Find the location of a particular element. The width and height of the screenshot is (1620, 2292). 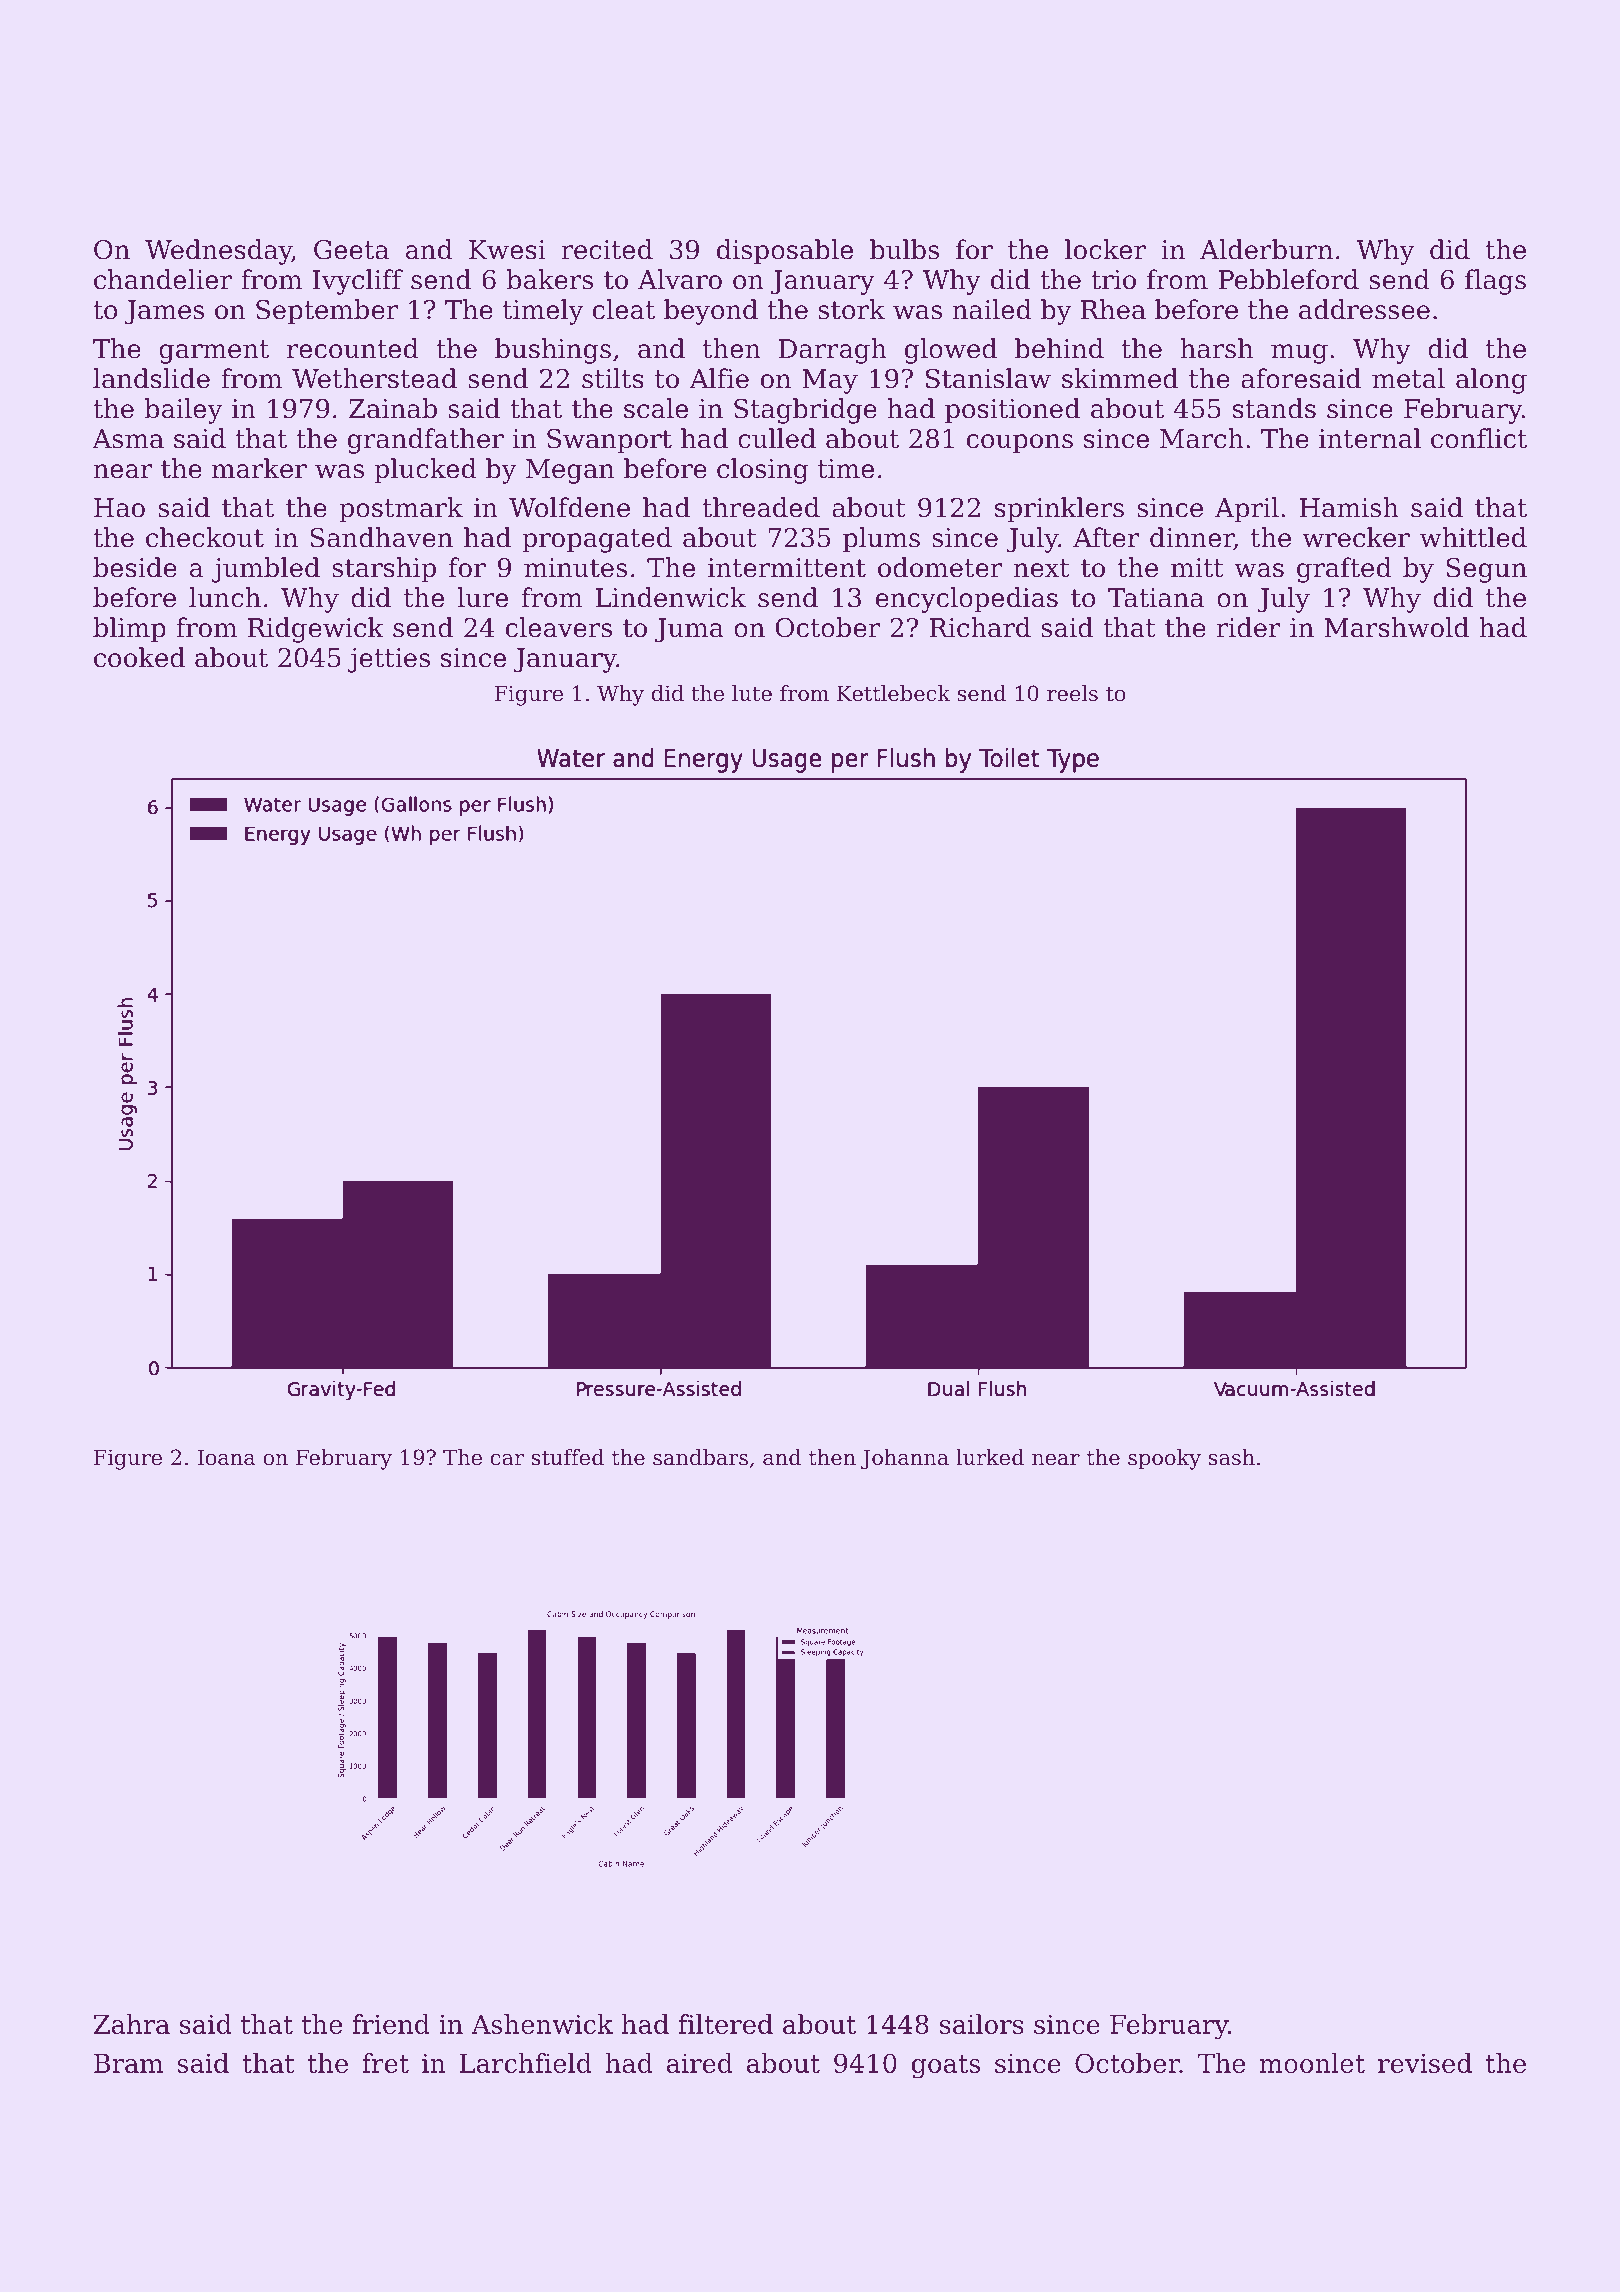

Ioana is located at coordinates (226, 1457).
